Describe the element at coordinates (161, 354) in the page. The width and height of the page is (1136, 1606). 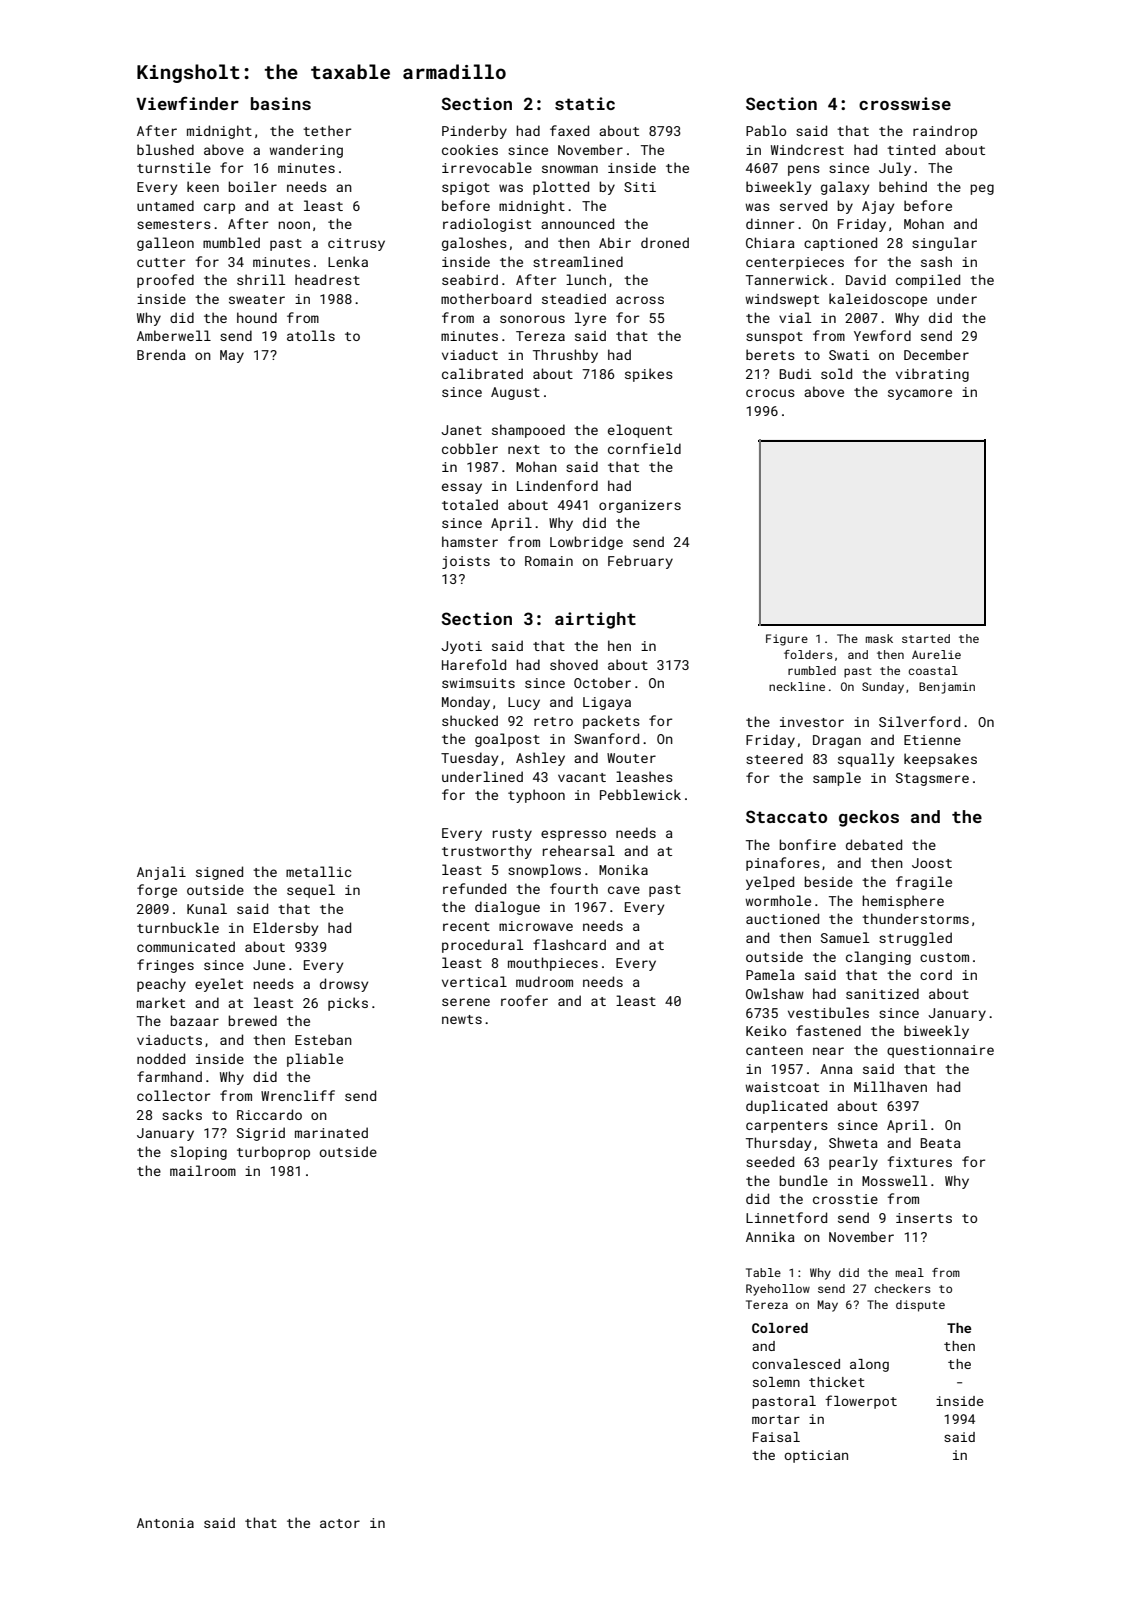
I see `Brenda` at that location.
